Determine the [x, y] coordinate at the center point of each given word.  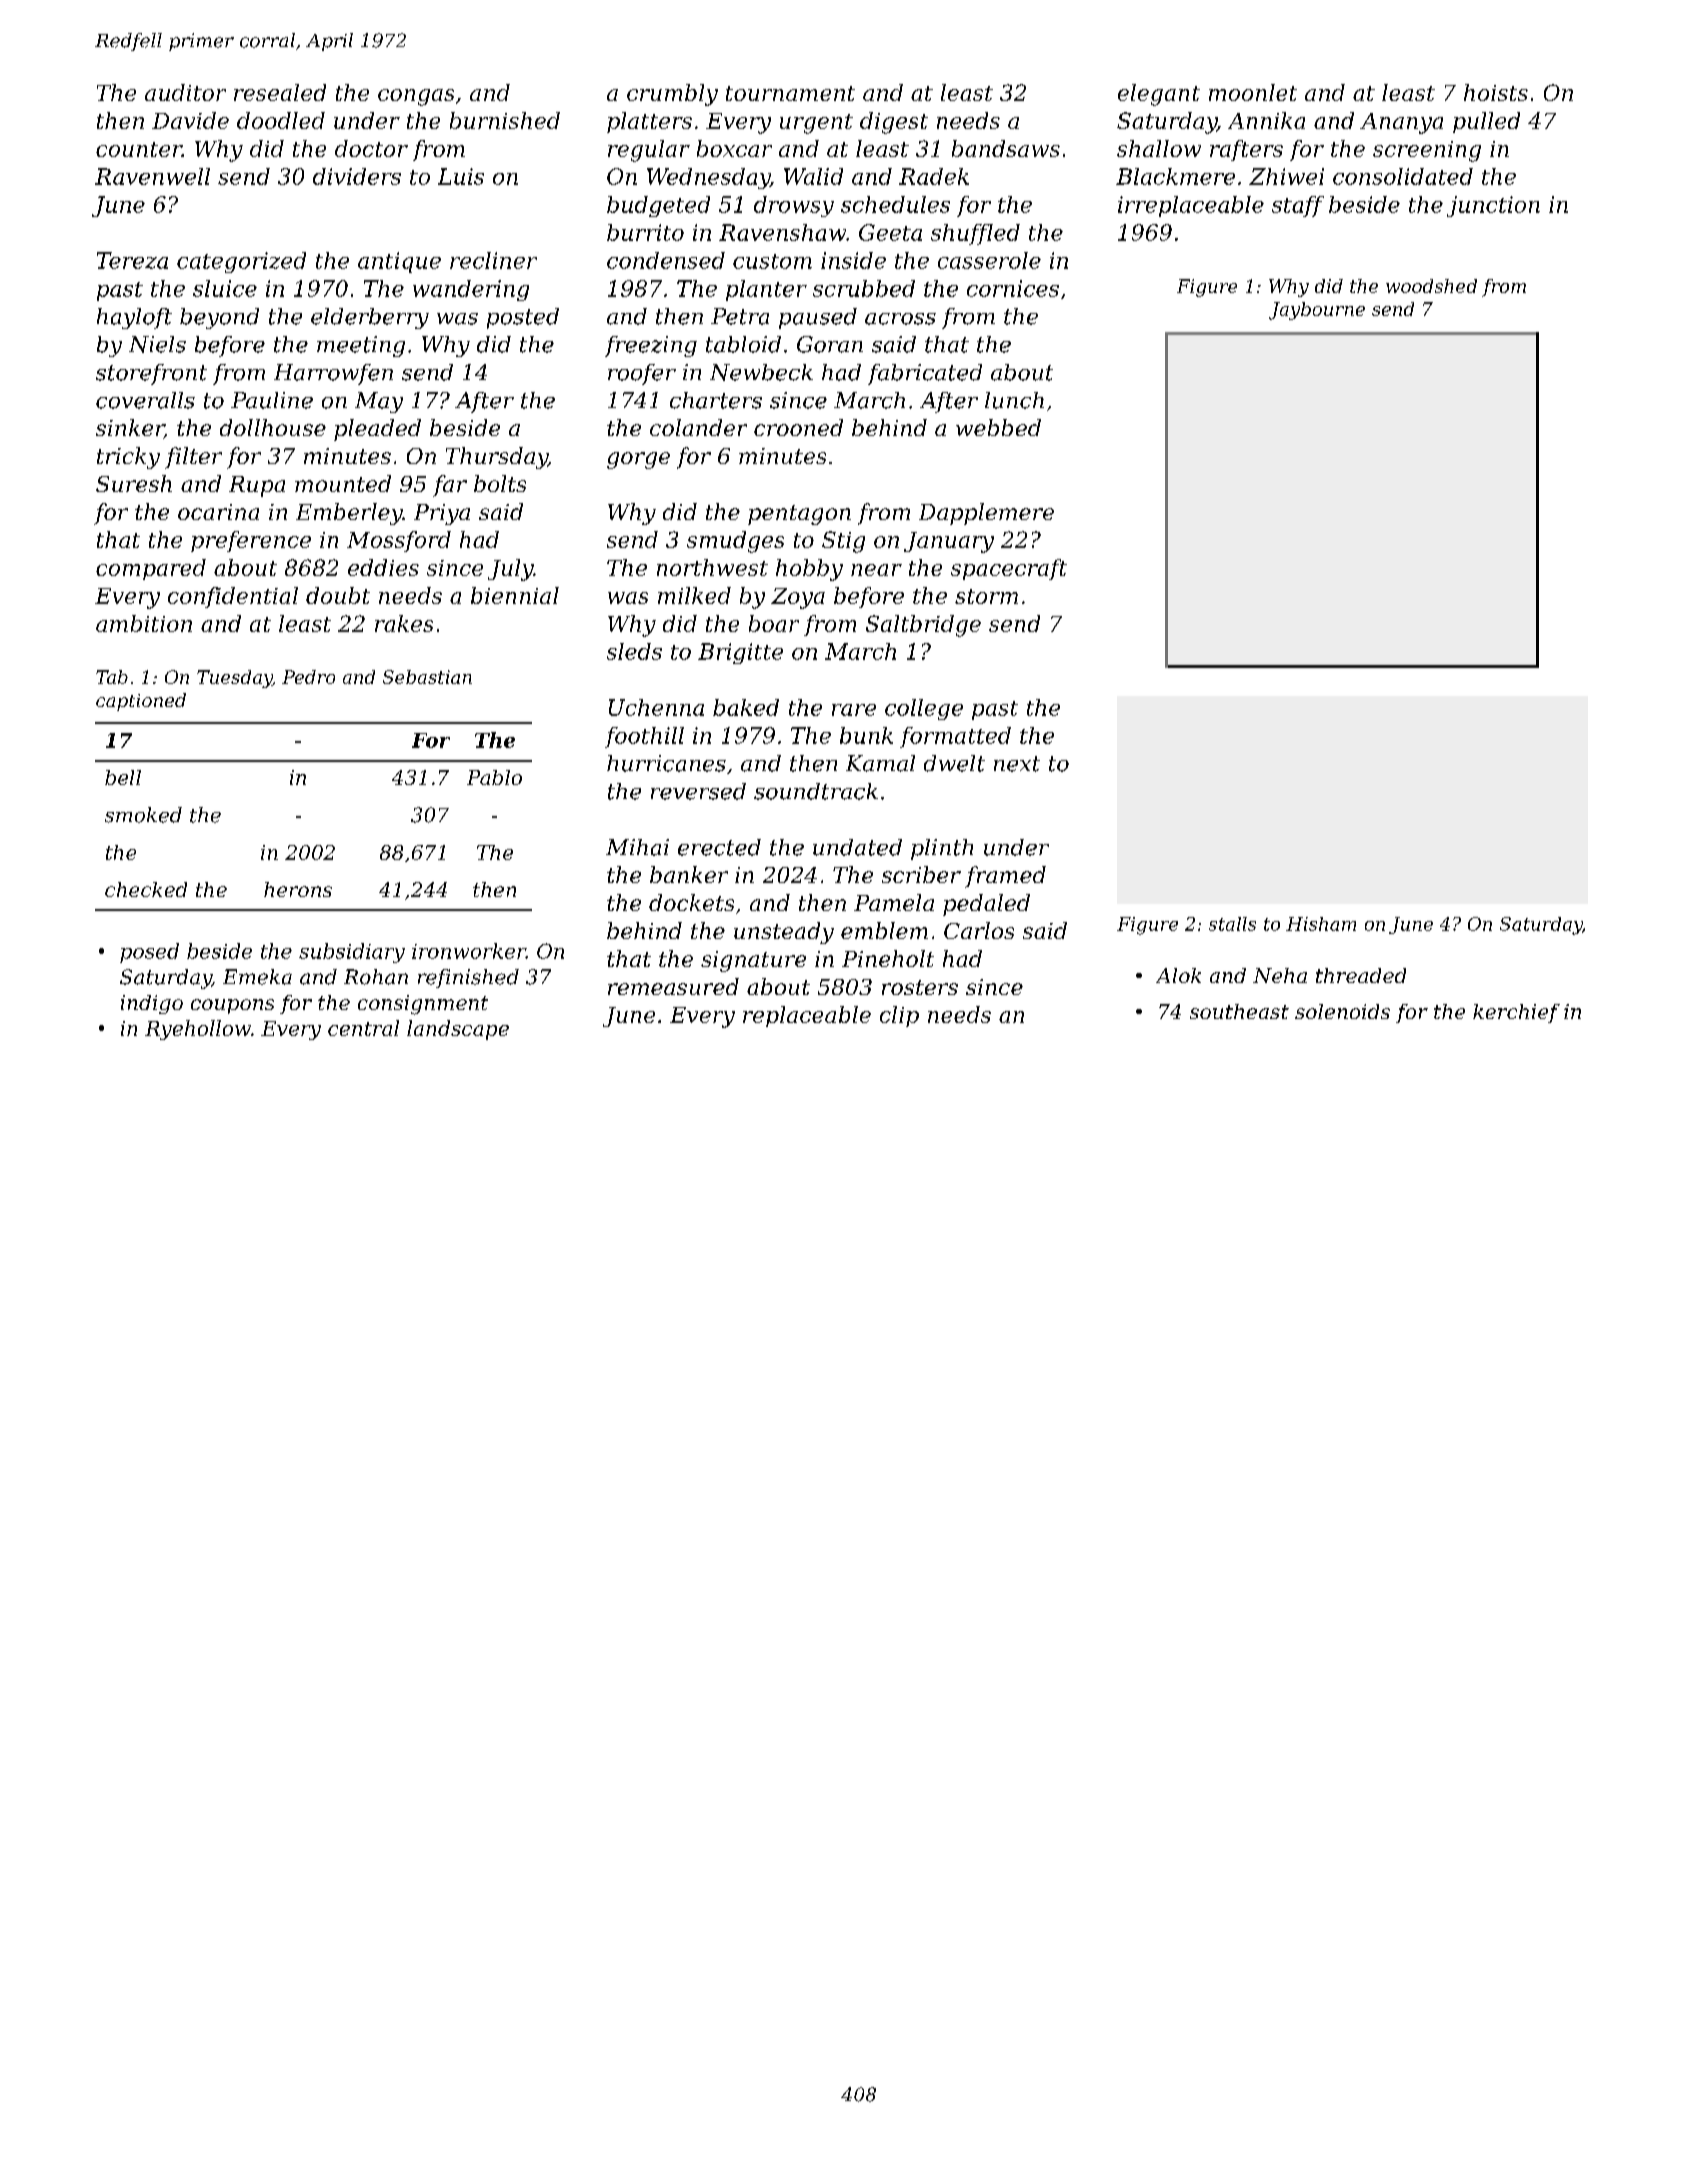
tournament [790, 93]
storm [986, 596]
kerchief [1516, 1013]
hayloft [134, 318]
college [924, 709]
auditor [185, 92]
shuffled [975, 234]
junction [1493, 206]
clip [899, 1016]
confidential [233, 597]
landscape [458, 1030]
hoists [1496, 92]
